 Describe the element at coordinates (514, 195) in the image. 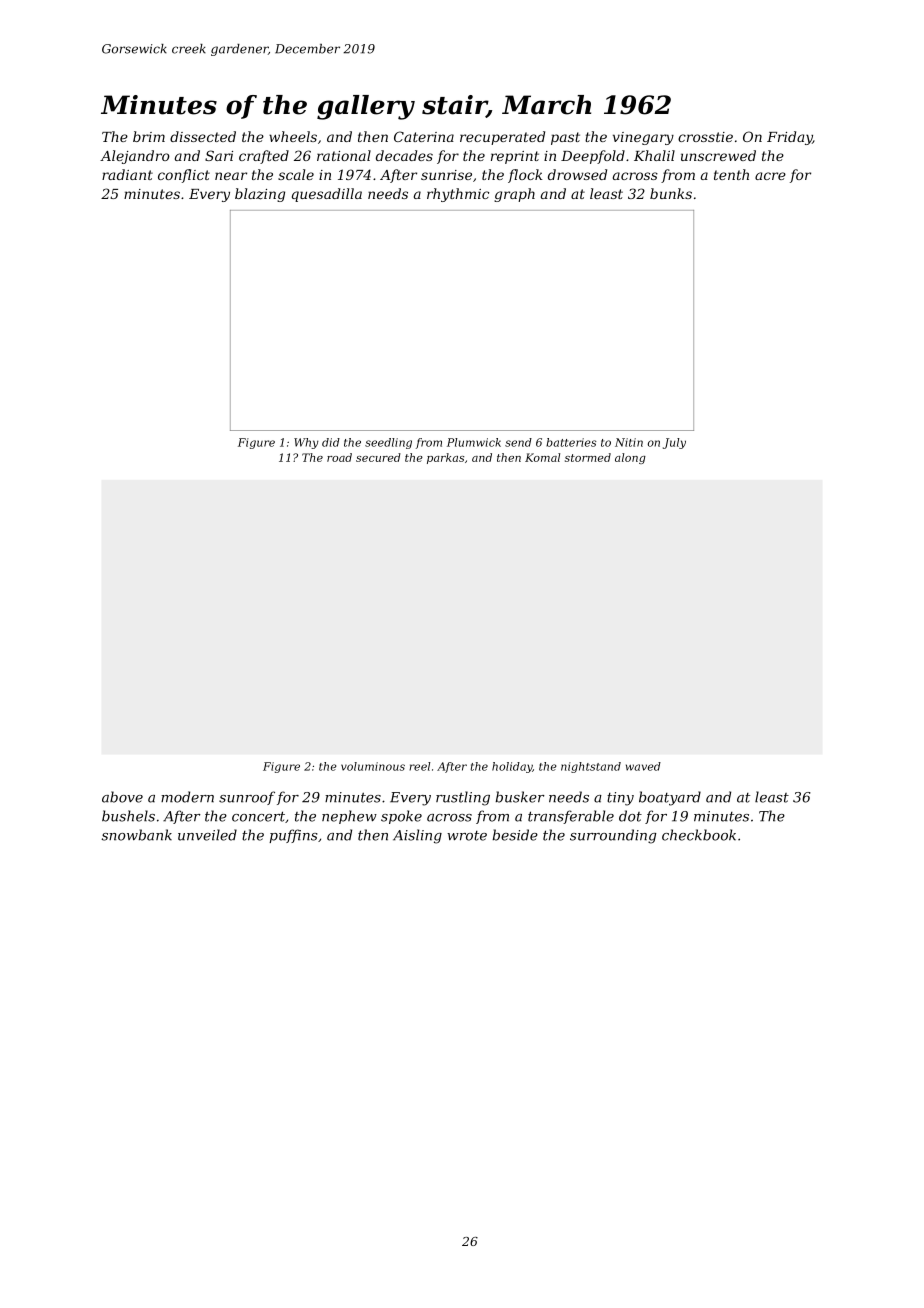

I see `graph` at that location.
